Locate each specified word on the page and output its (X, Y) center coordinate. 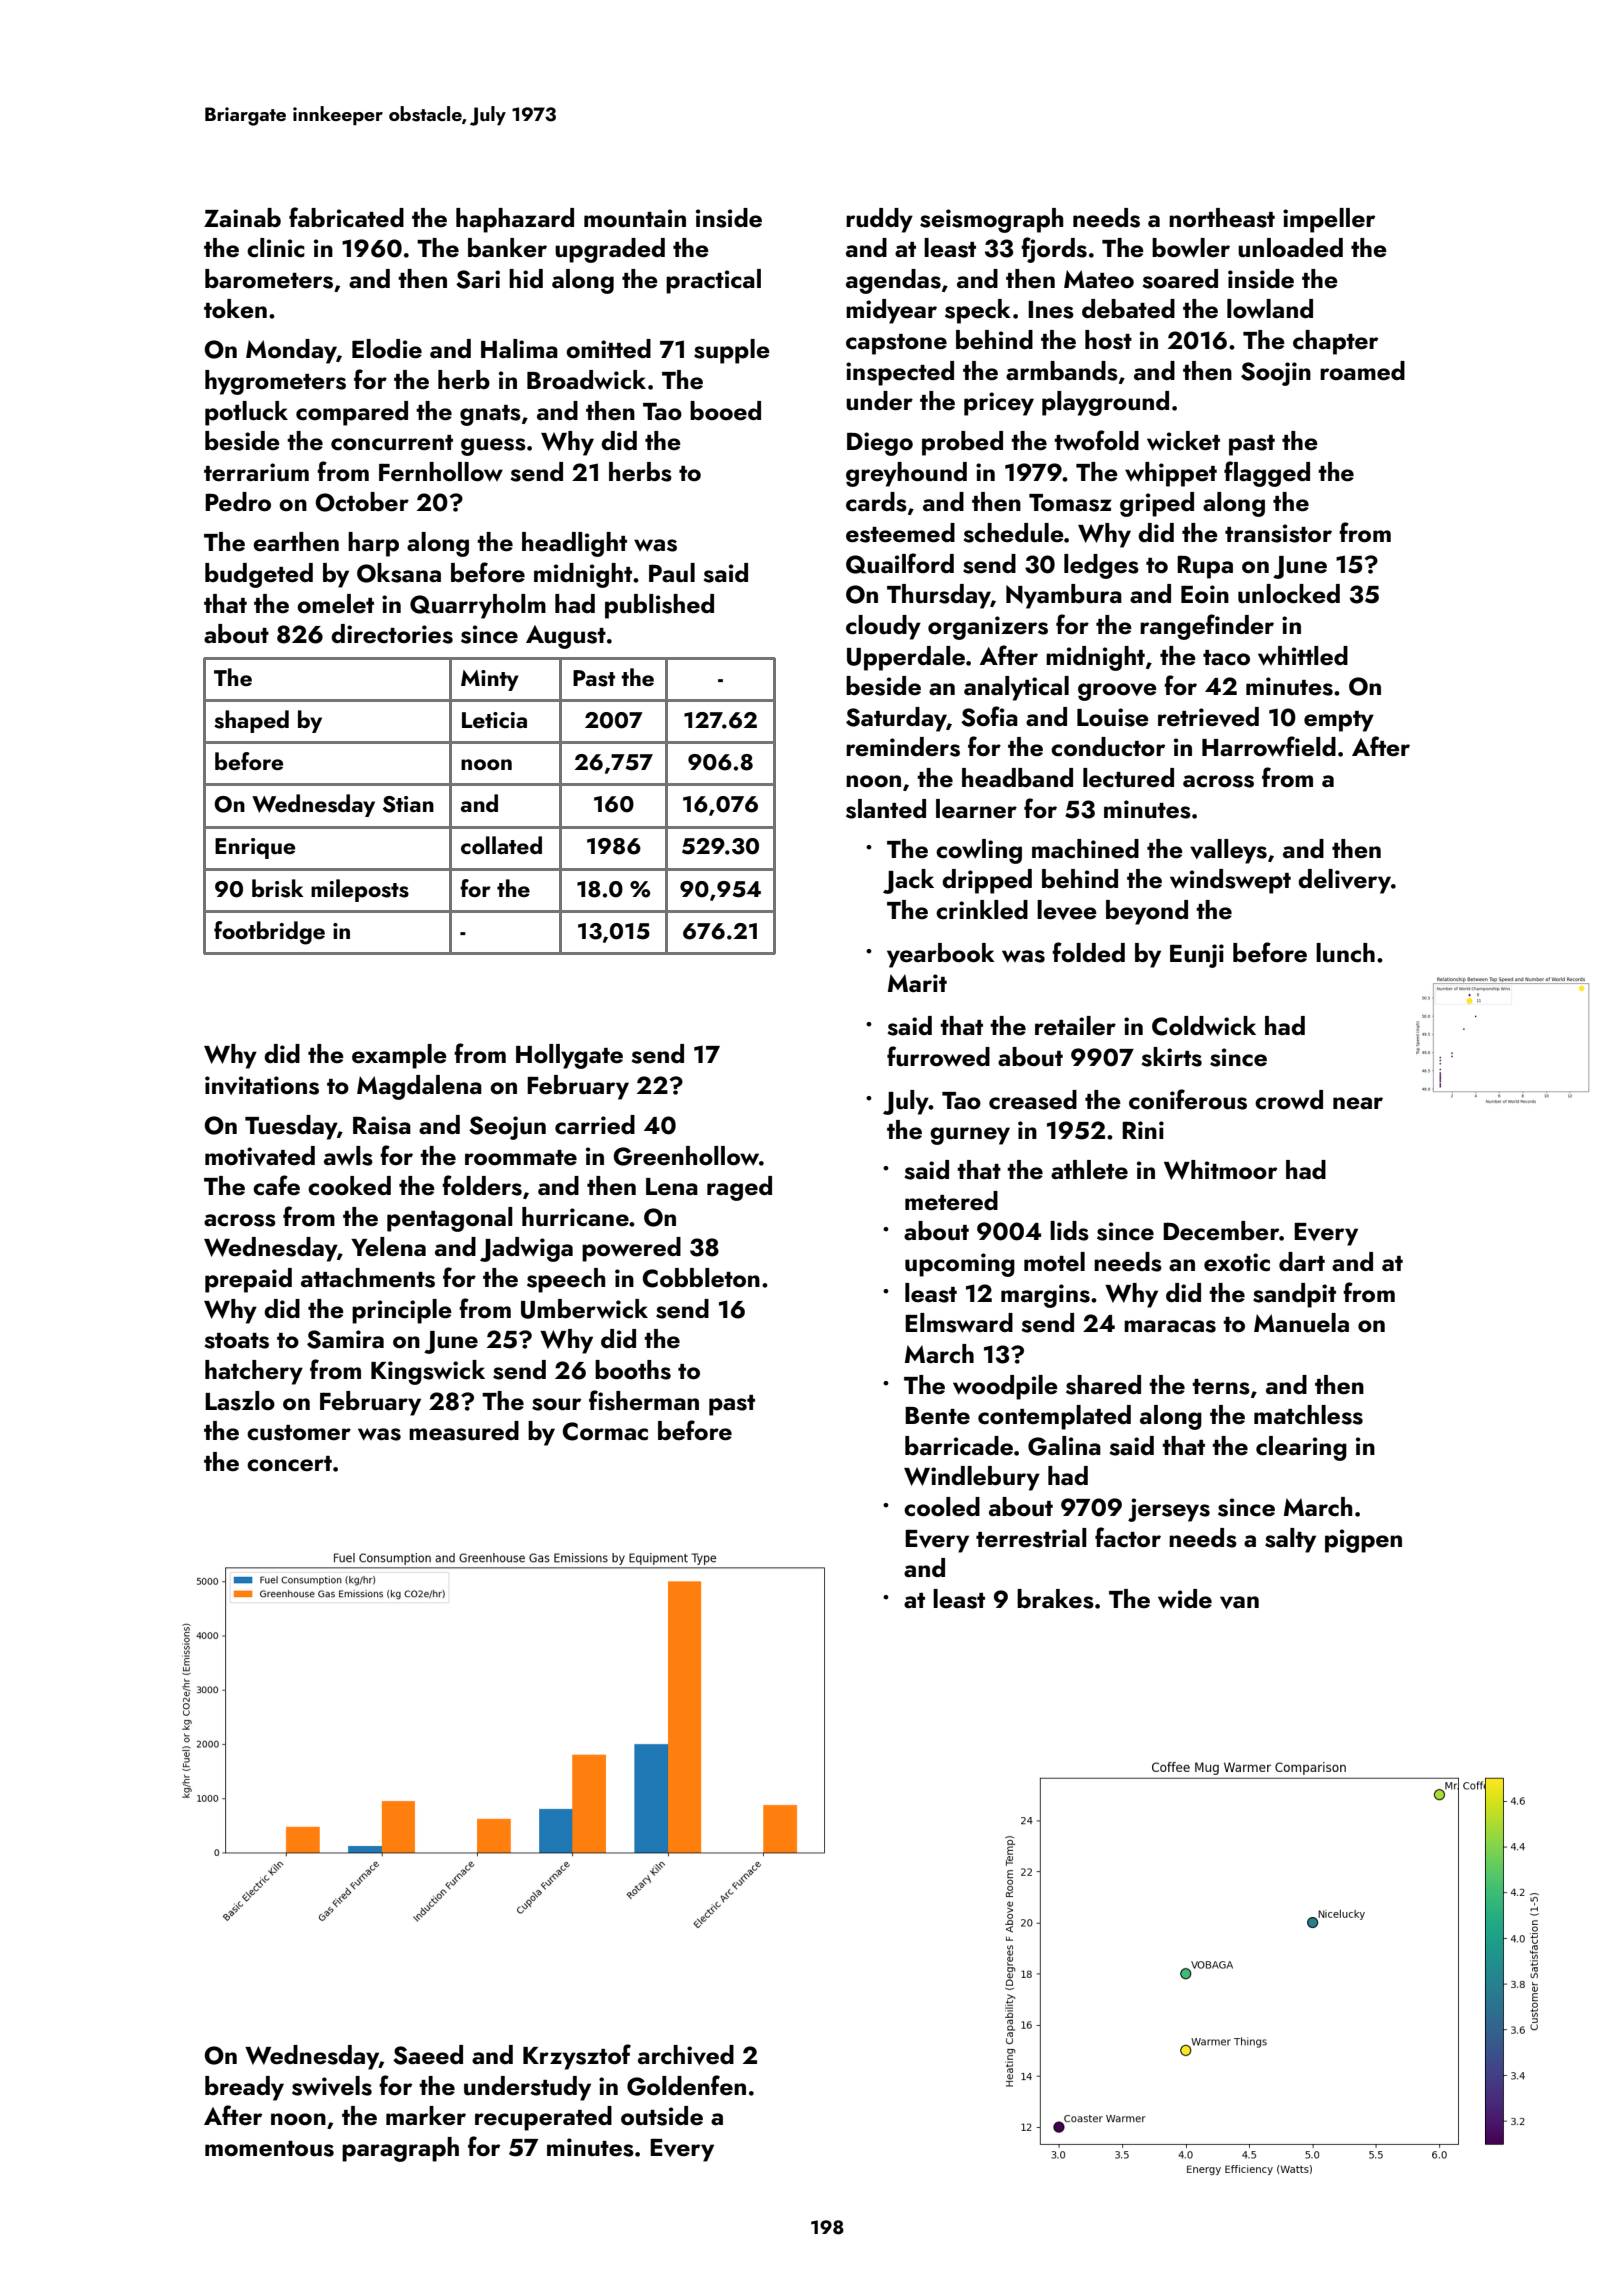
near (1358, 1103)
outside (662, 2116)
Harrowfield (1269, 746)
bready (244, 2088)
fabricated (346, 217)
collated (501, 845)
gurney (970, 1136)
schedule (1013, 533)
